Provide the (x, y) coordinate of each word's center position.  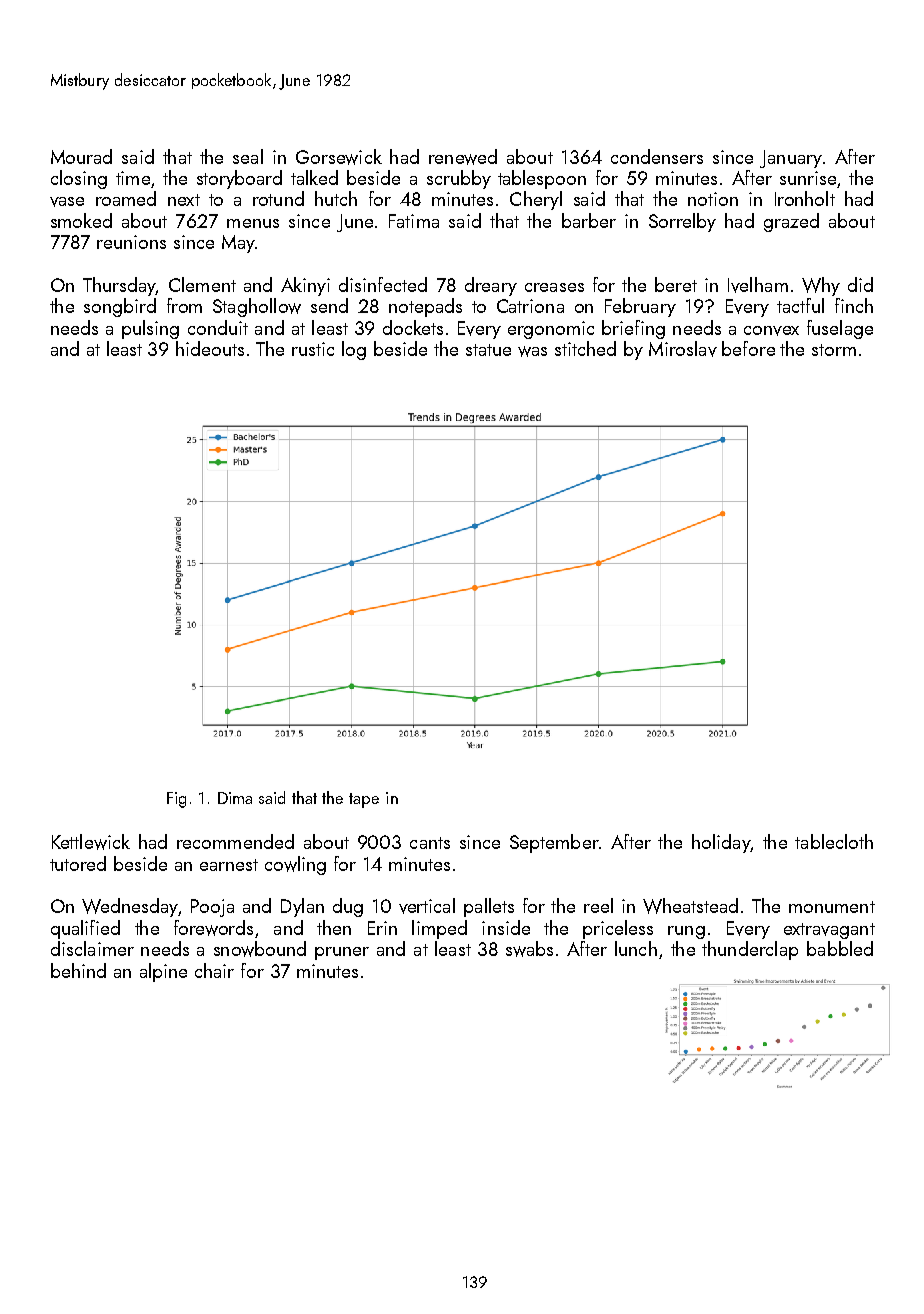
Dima (235, 798)
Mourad (81, 156)
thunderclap (750, 950)
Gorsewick (339, 157)
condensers (657, 156)
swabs (529, 949)
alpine (163, 972)
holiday (721, 843)
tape (364, 800)
